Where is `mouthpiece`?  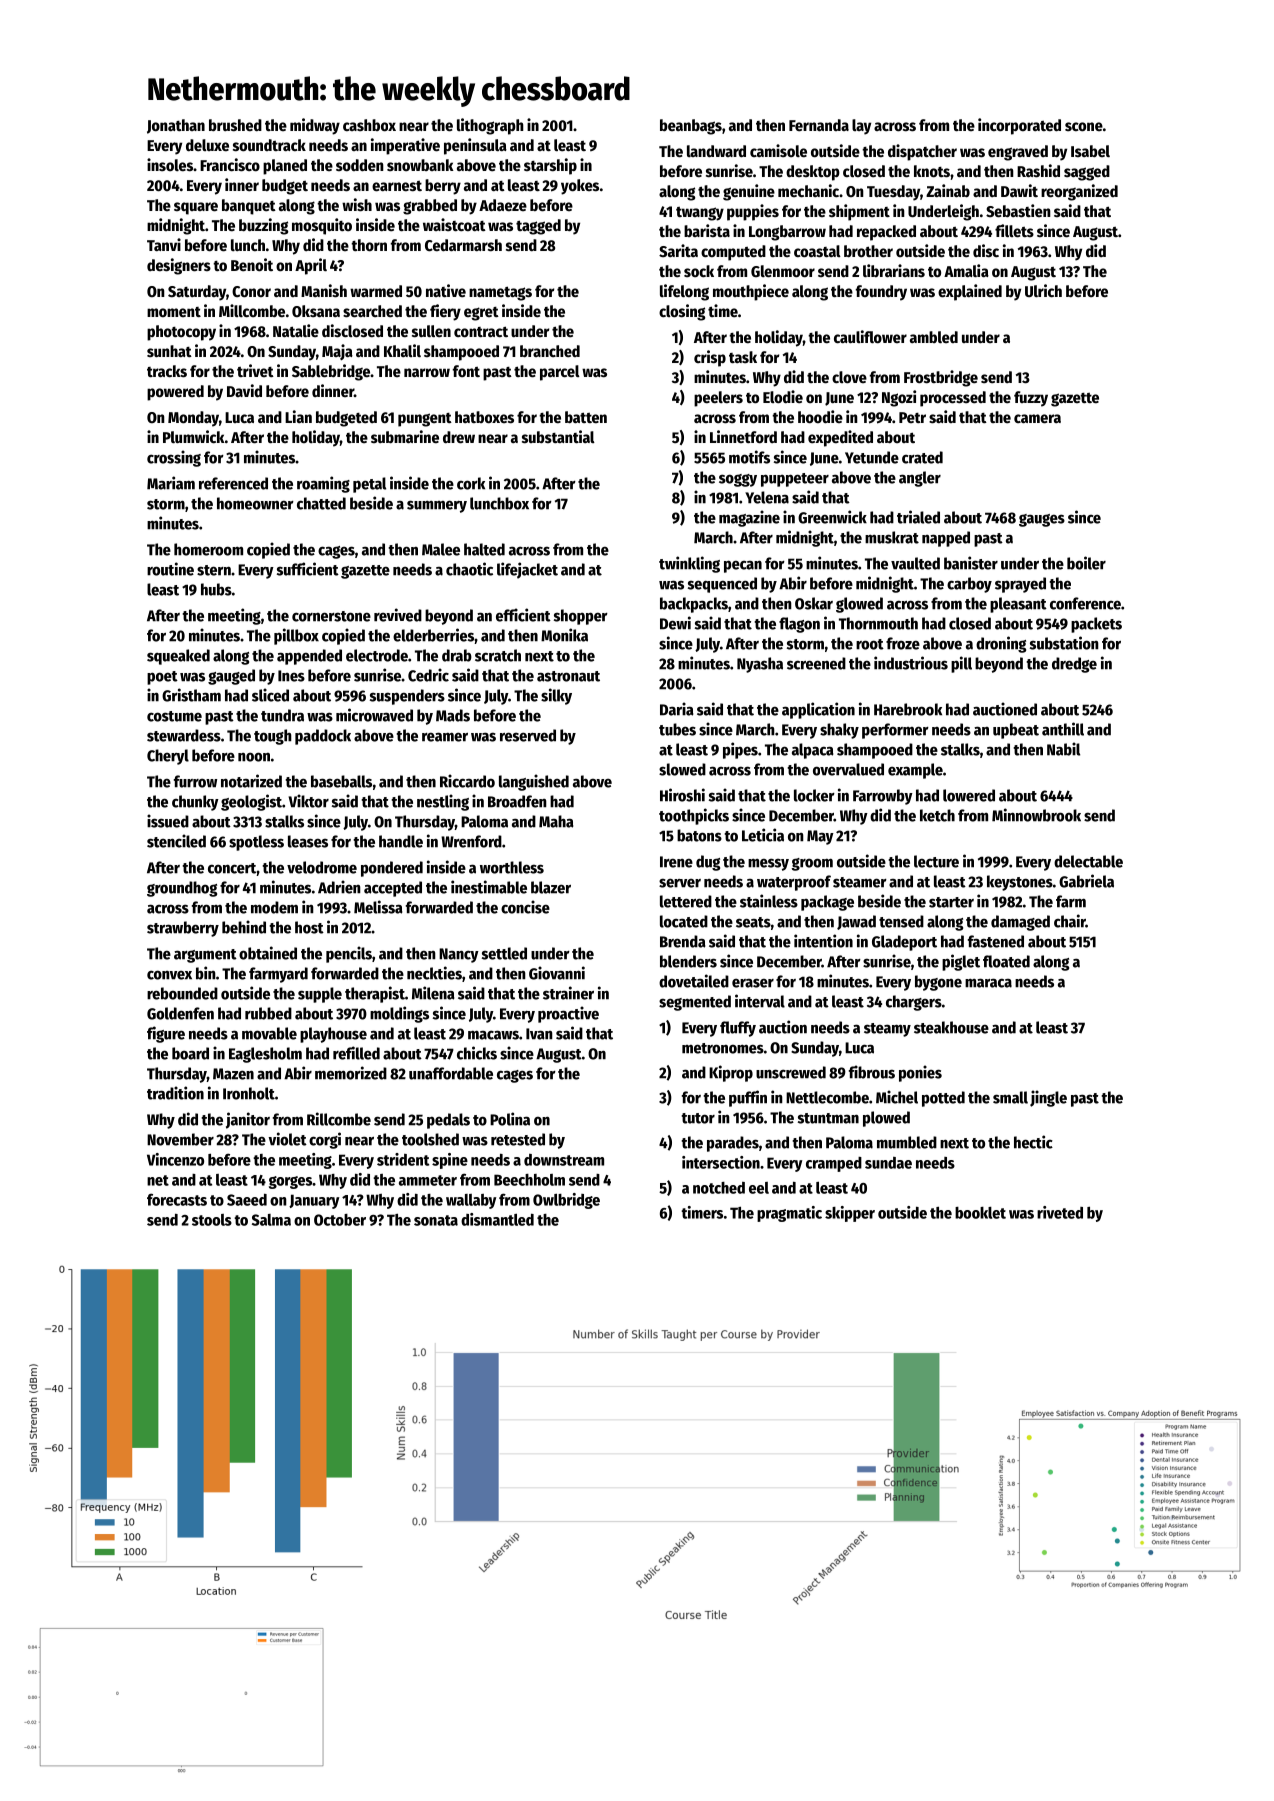
mouthpiece is located at coordinates (751, 292).
